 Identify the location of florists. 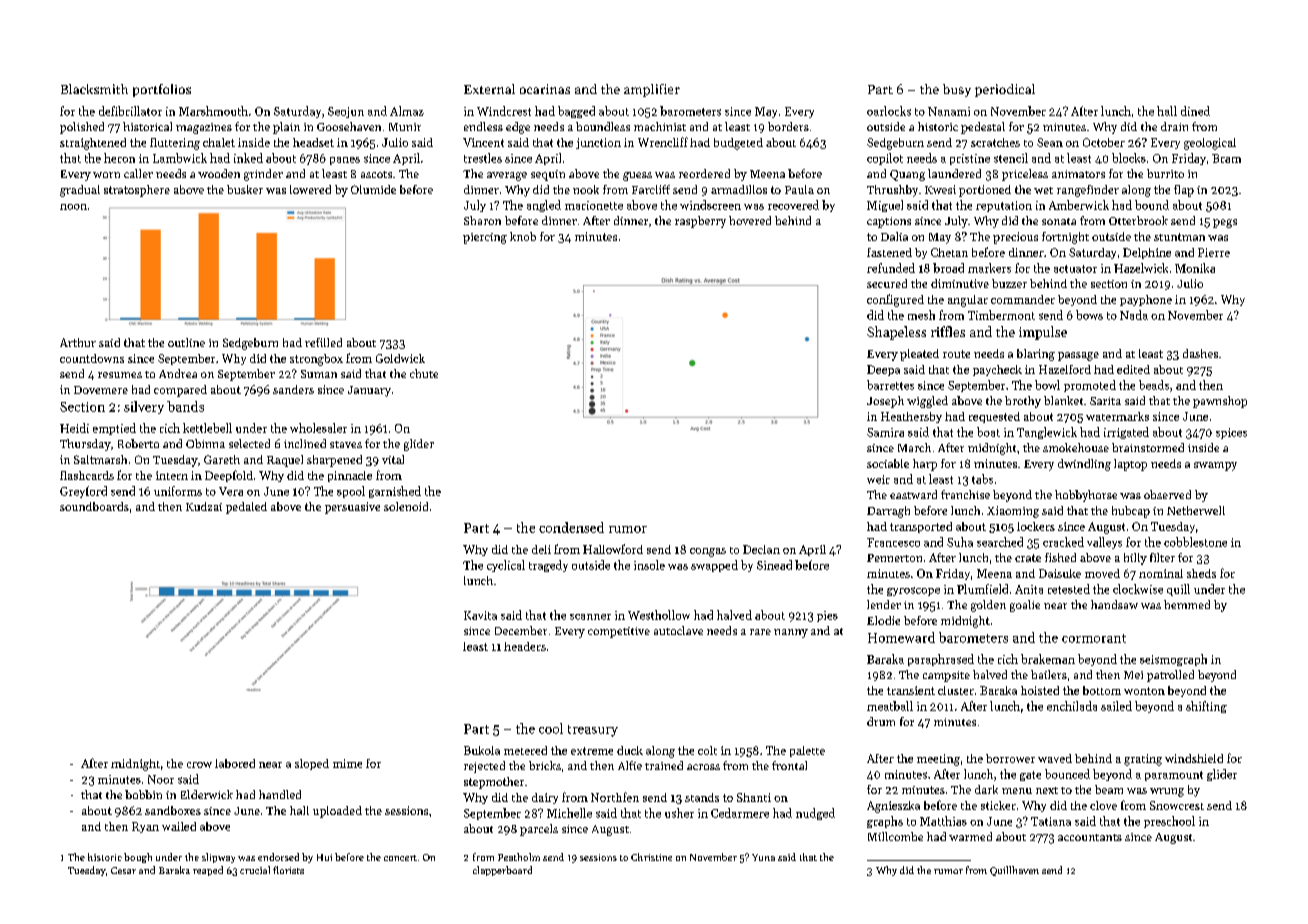
(288, 870).
